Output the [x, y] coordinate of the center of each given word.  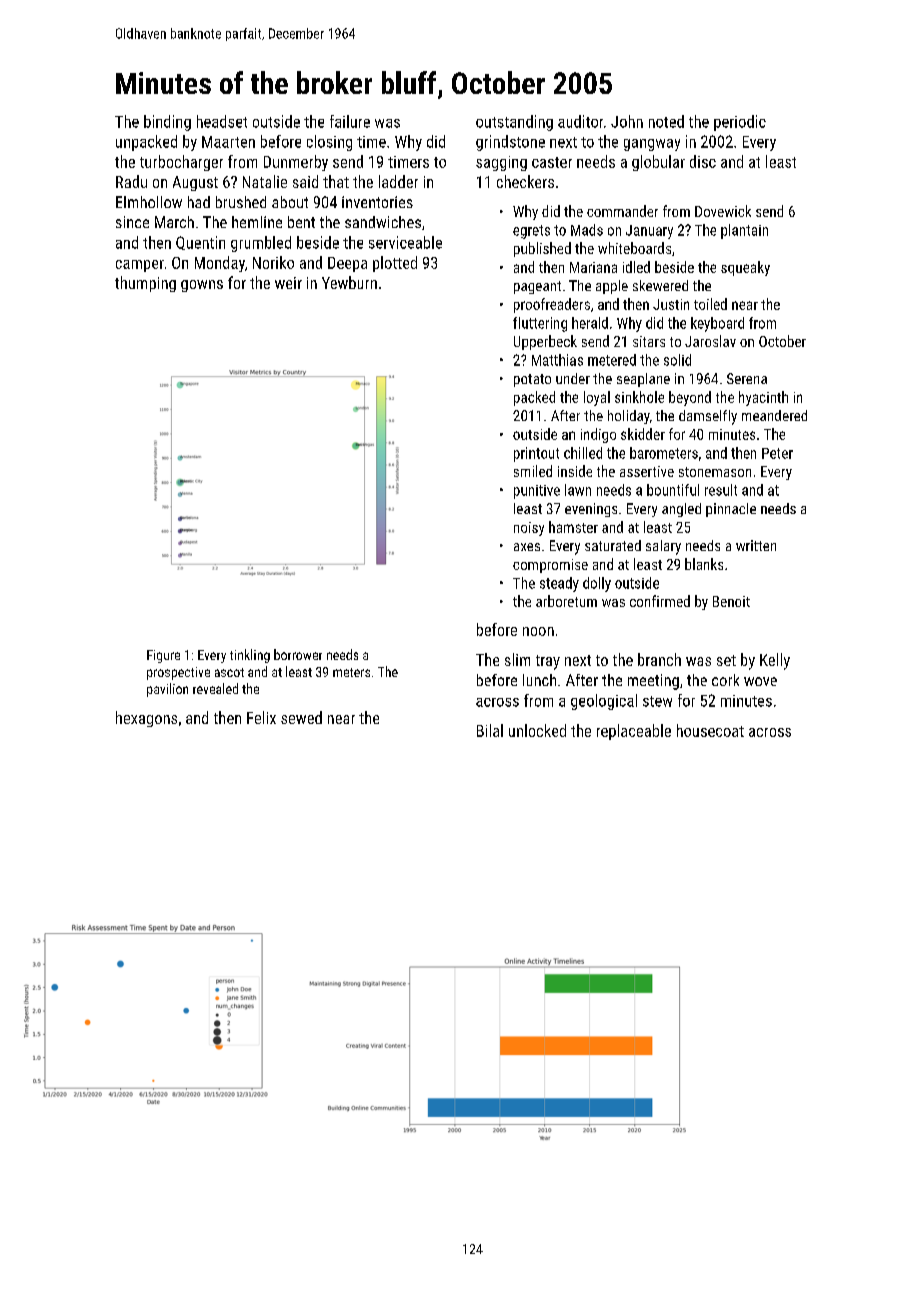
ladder [398, 181]
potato [532, 380]
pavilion [167, 690]
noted [666, 121]
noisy [529, 529]
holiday [629, 417]
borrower [298, 654]
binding [167, 123]
